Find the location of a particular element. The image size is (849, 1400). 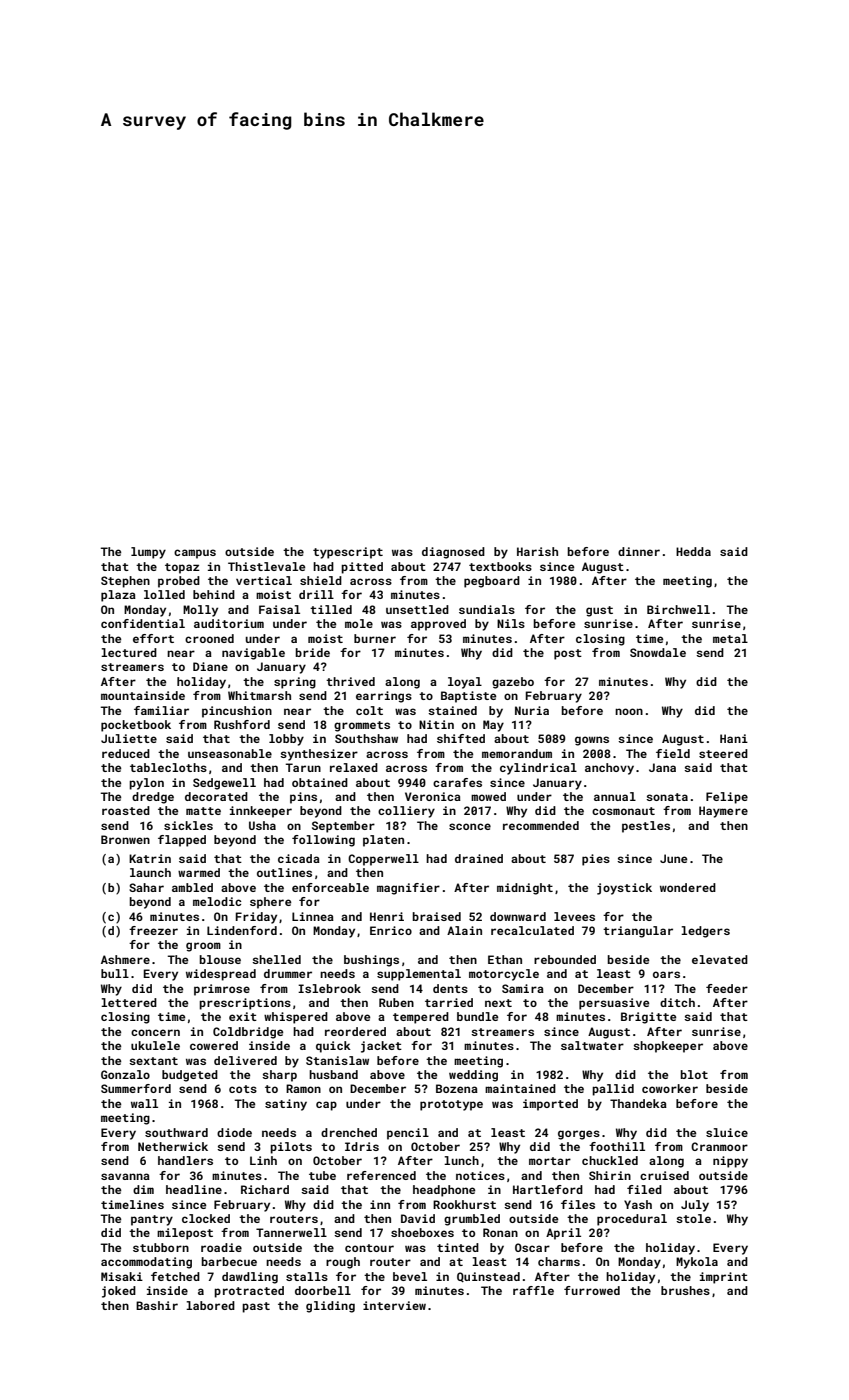

downward is located at coordinates (518, 916).
